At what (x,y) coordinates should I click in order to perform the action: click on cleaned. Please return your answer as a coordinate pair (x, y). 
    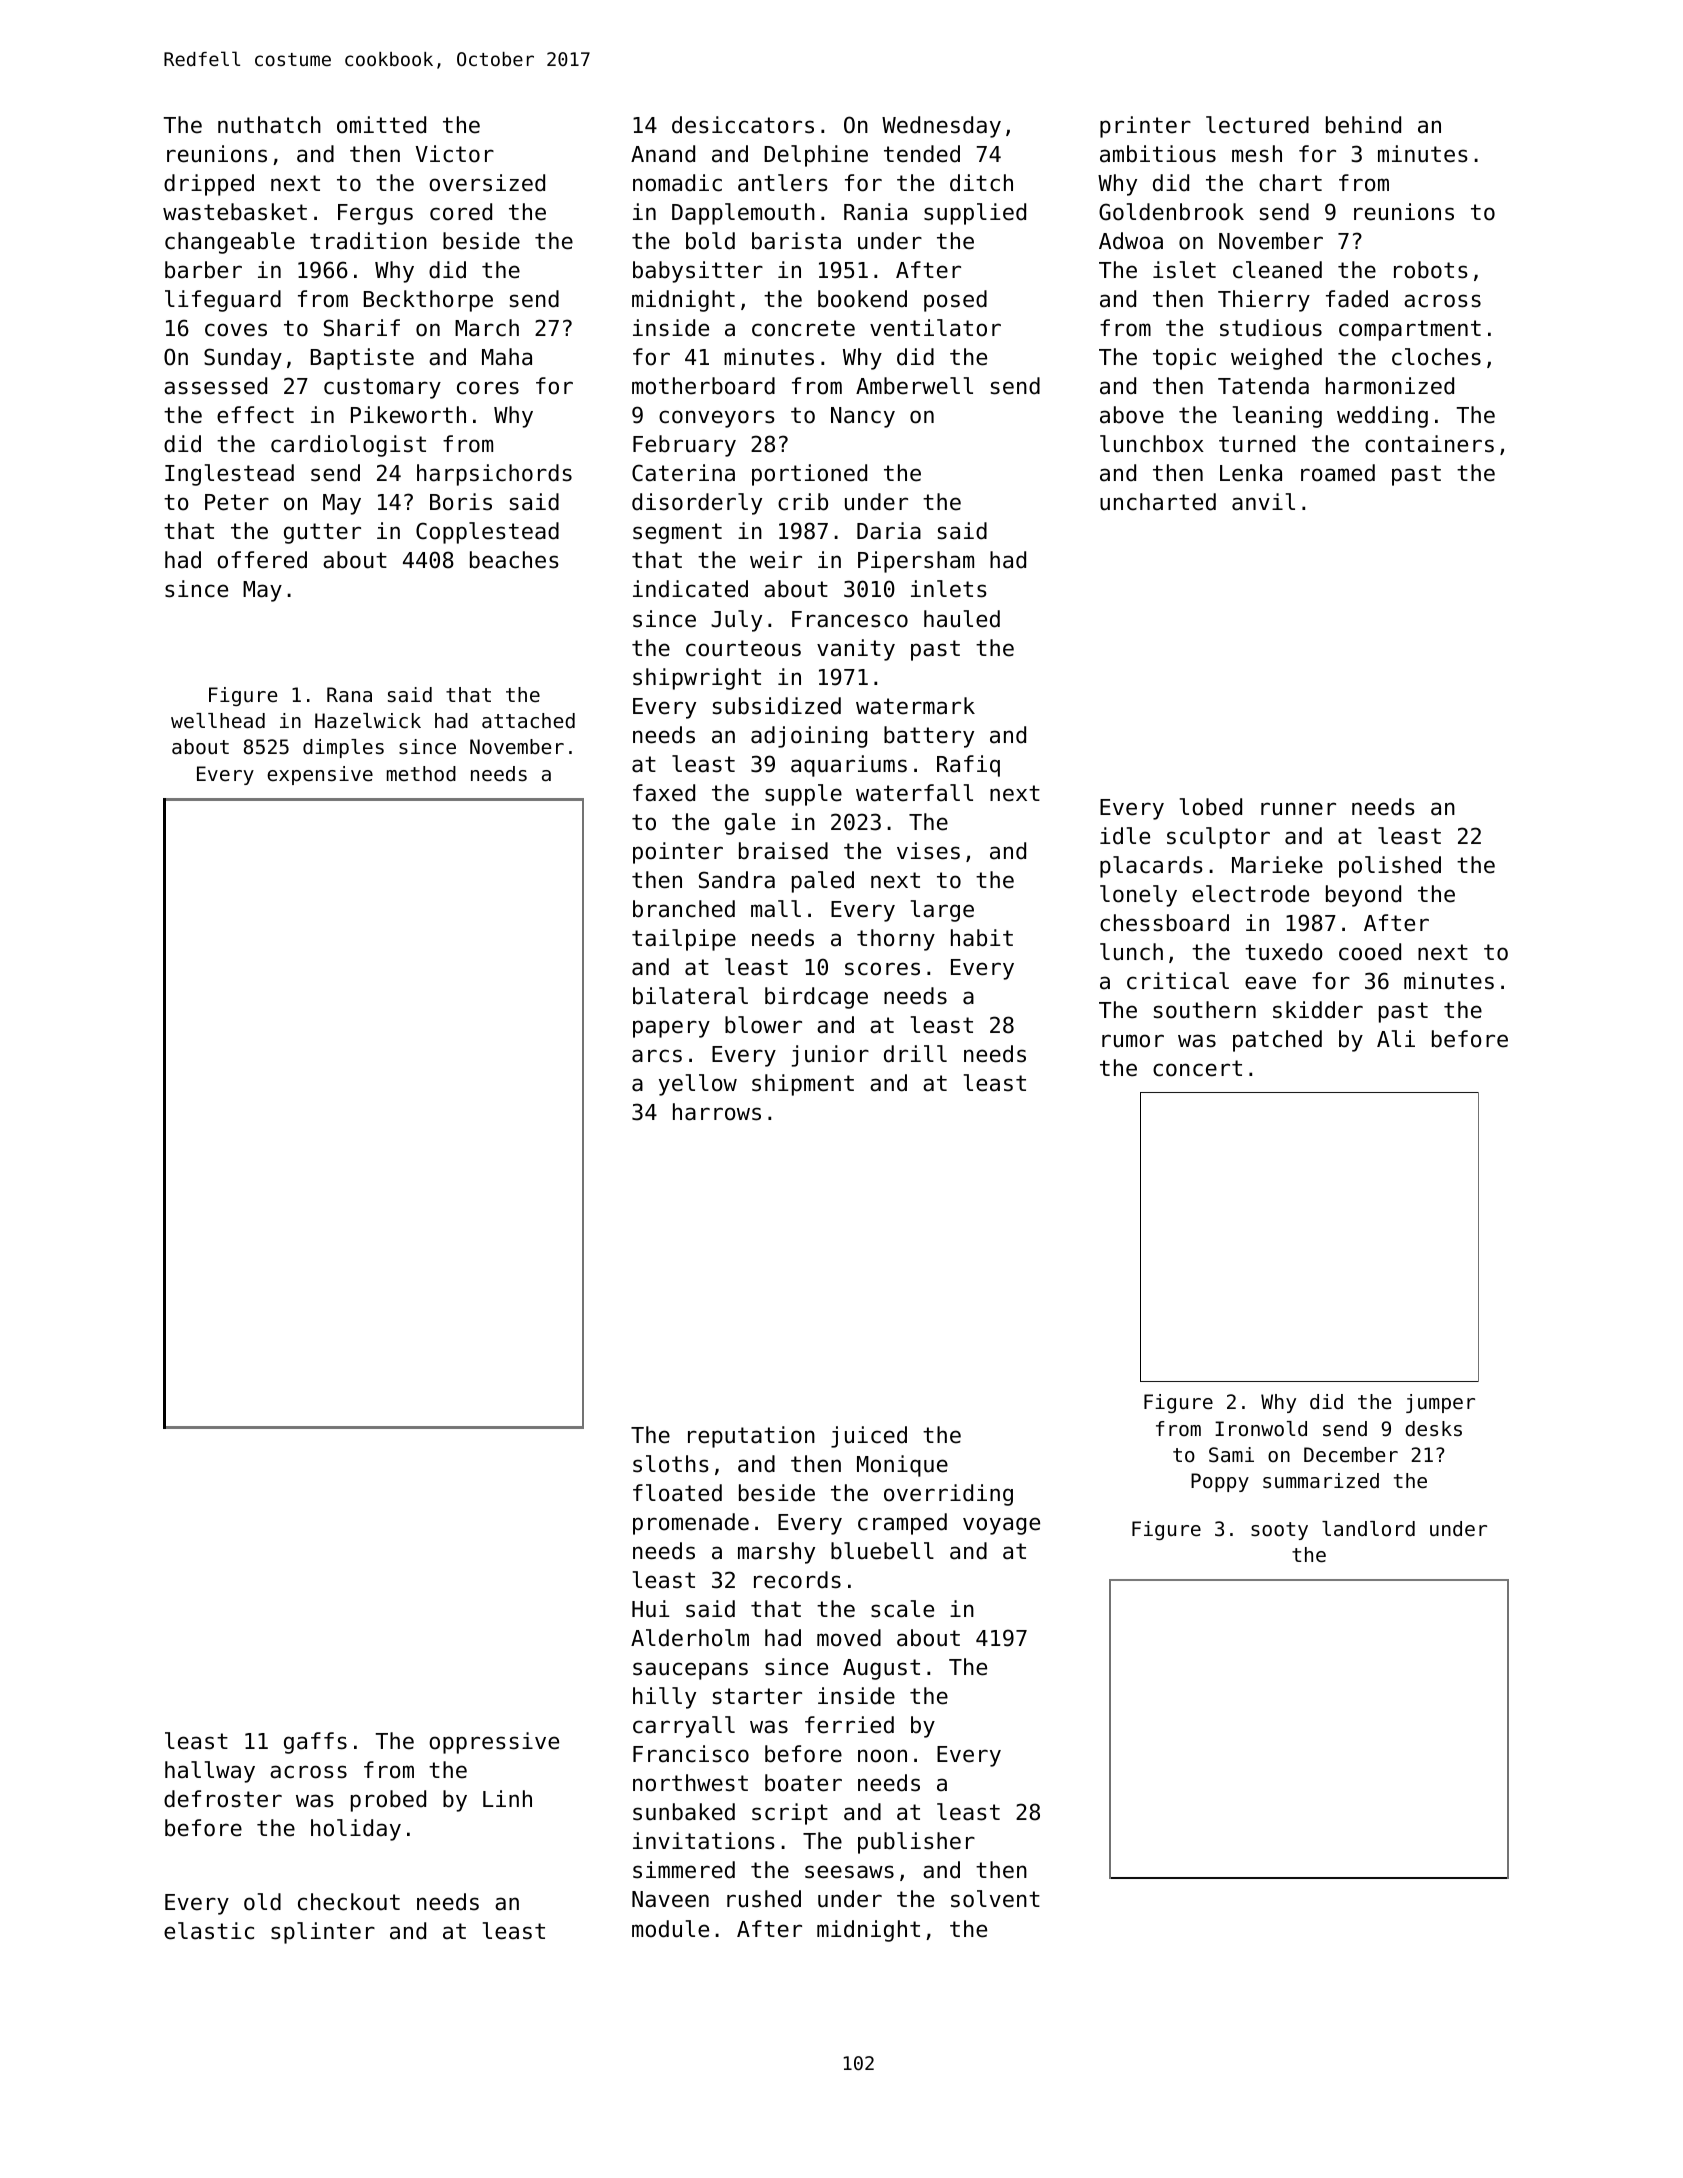
    Looking at the image, I should click on (1277, 270).
